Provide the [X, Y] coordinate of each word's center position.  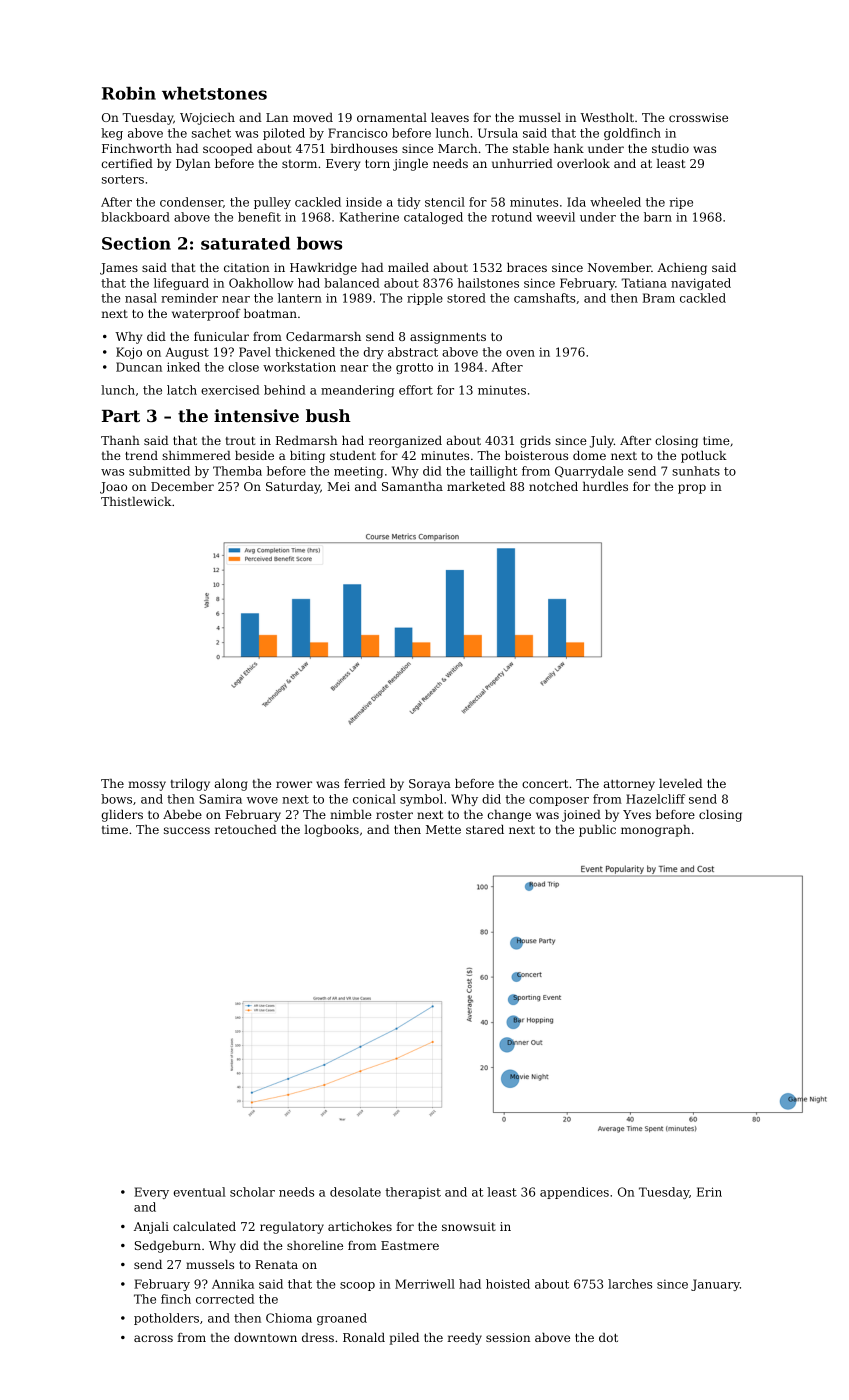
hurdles [605, 486]
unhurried [522, 163]
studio [670, 148]
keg [112, 134]
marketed [476, 486]
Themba [237, 471]
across [153, 1338]
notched [553, 486]
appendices [574, 1193]
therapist [413, 1193]
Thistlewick [136, 501]
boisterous [536, 455]
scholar [252, 1192]
